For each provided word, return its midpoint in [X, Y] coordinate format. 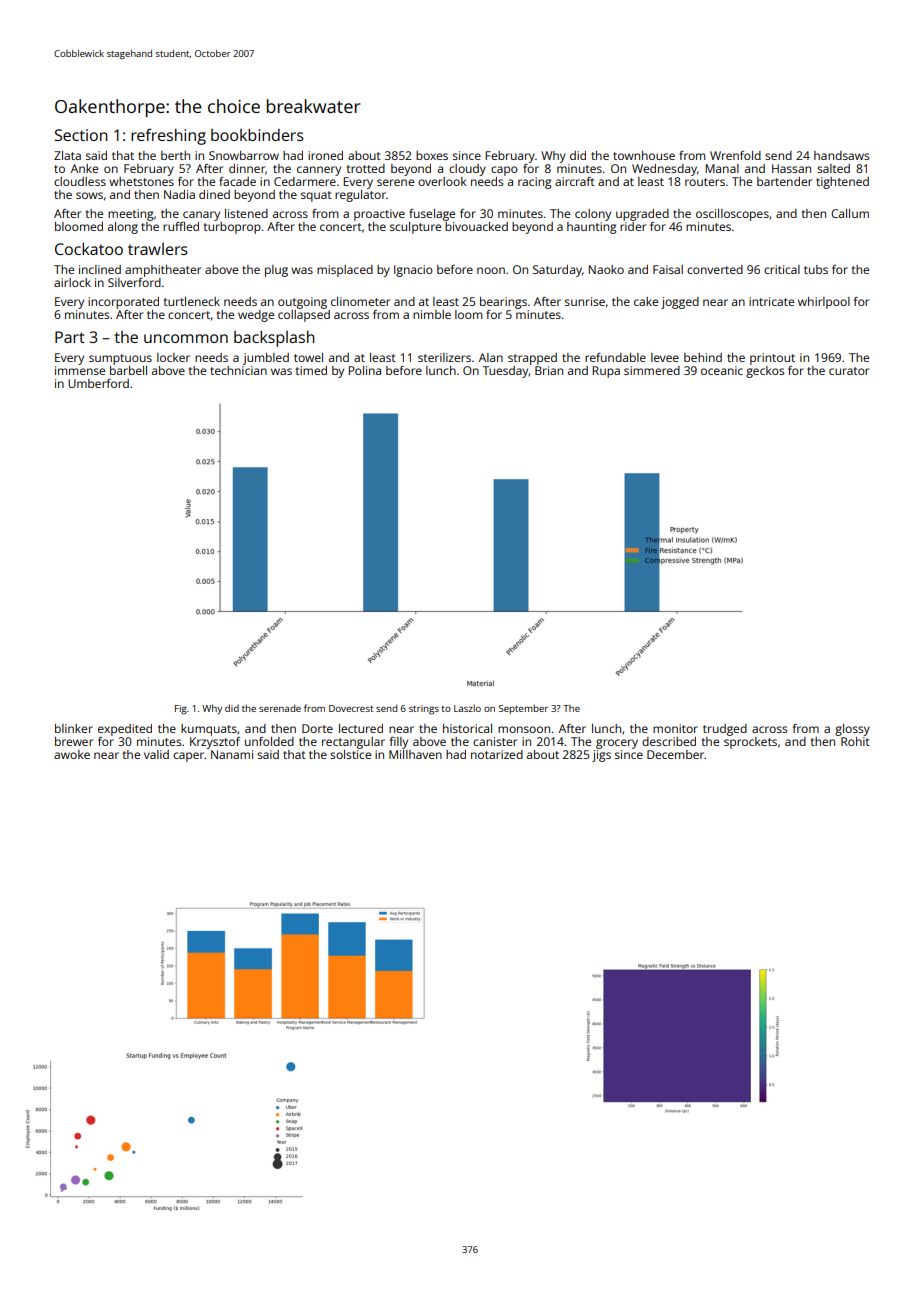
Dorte [317, 728]
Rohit [855, 741]
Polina [364, 370]
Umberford [98, 383]
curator [849, 371]
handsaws [841, 155]
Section [81, 135]
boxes [432, 155]
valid [156, 754]
